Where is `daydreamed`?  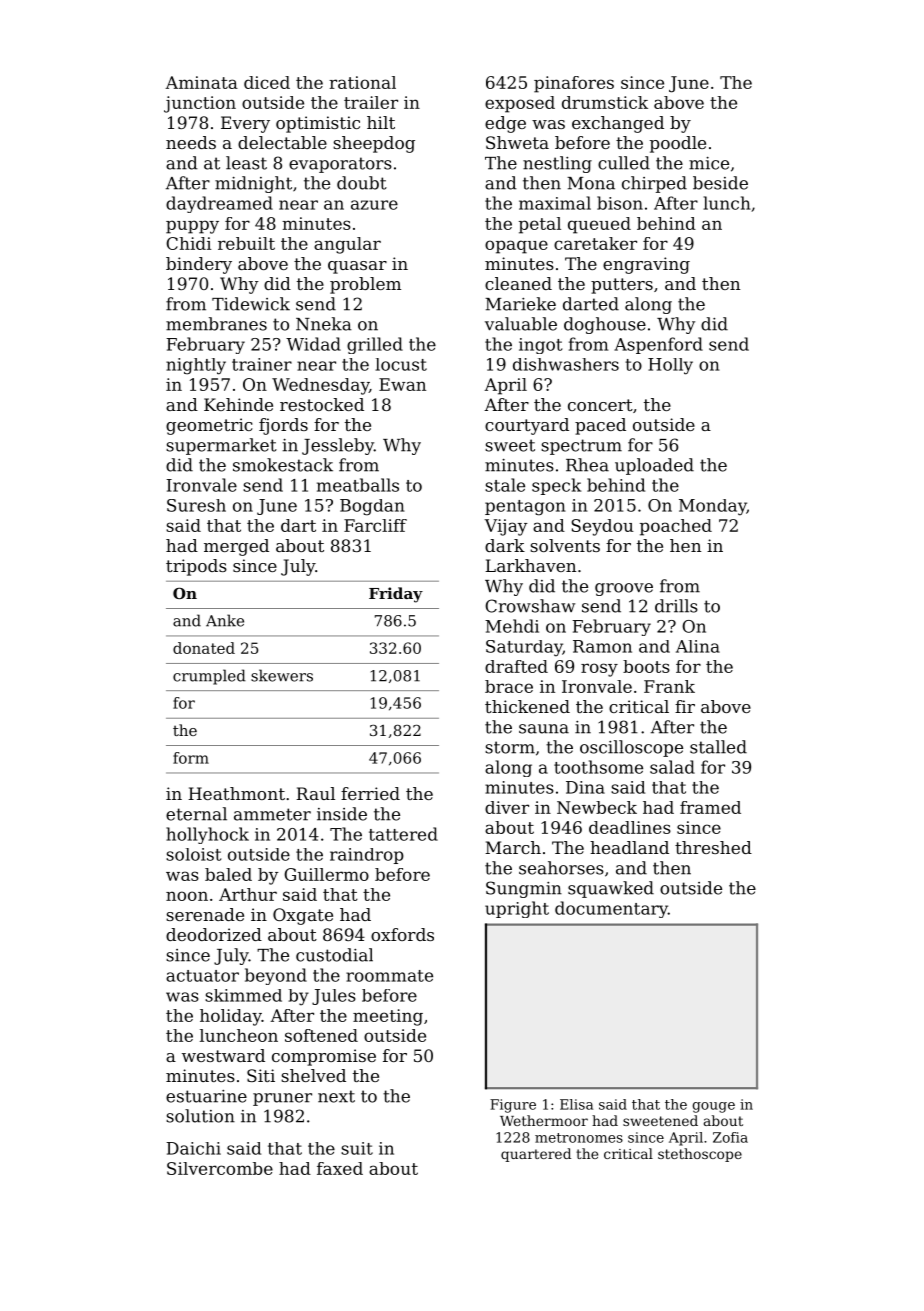 daydreamed is located at coordinates (219, 204).
